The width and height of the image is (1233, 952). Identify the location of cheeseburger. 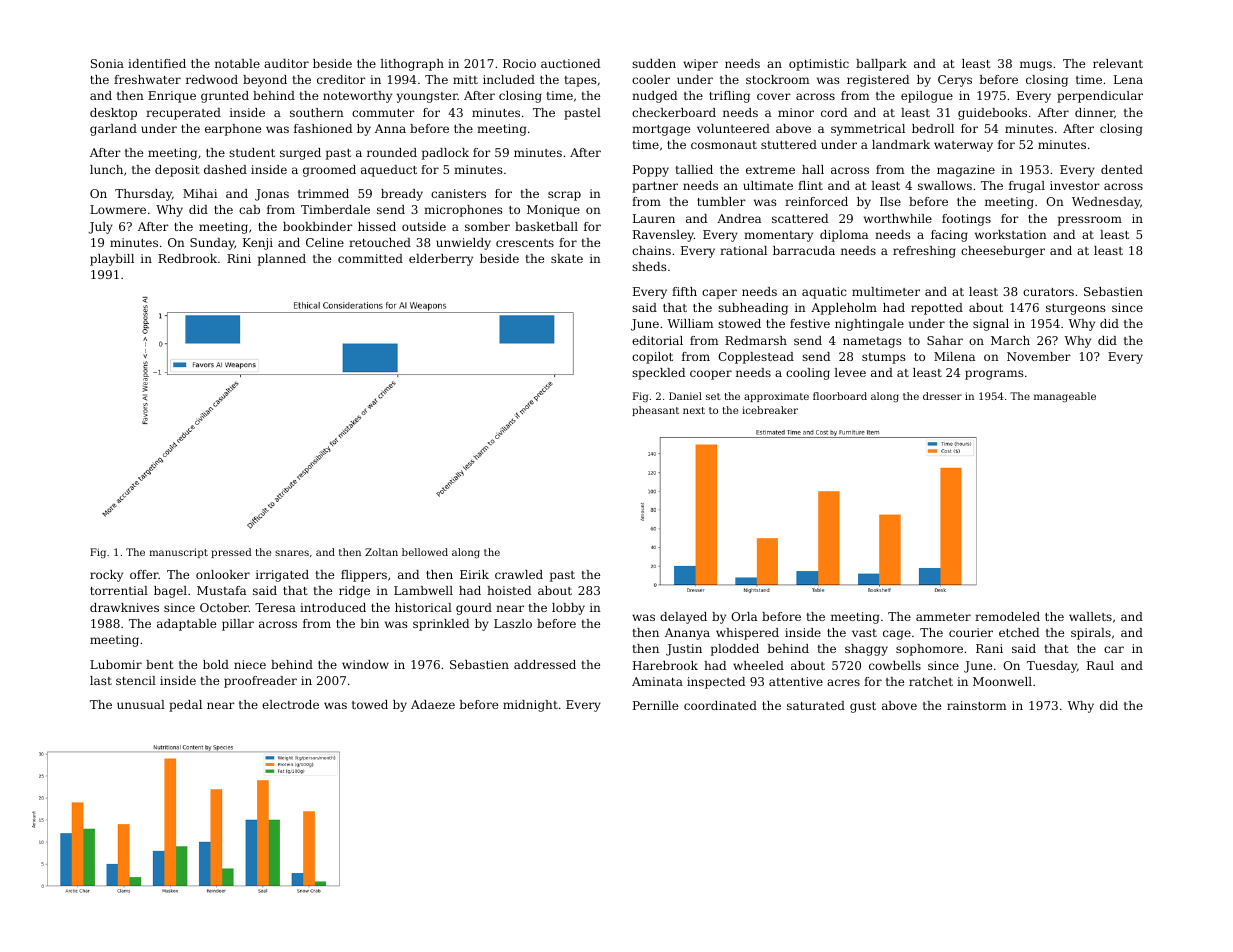
(1003, 252).
